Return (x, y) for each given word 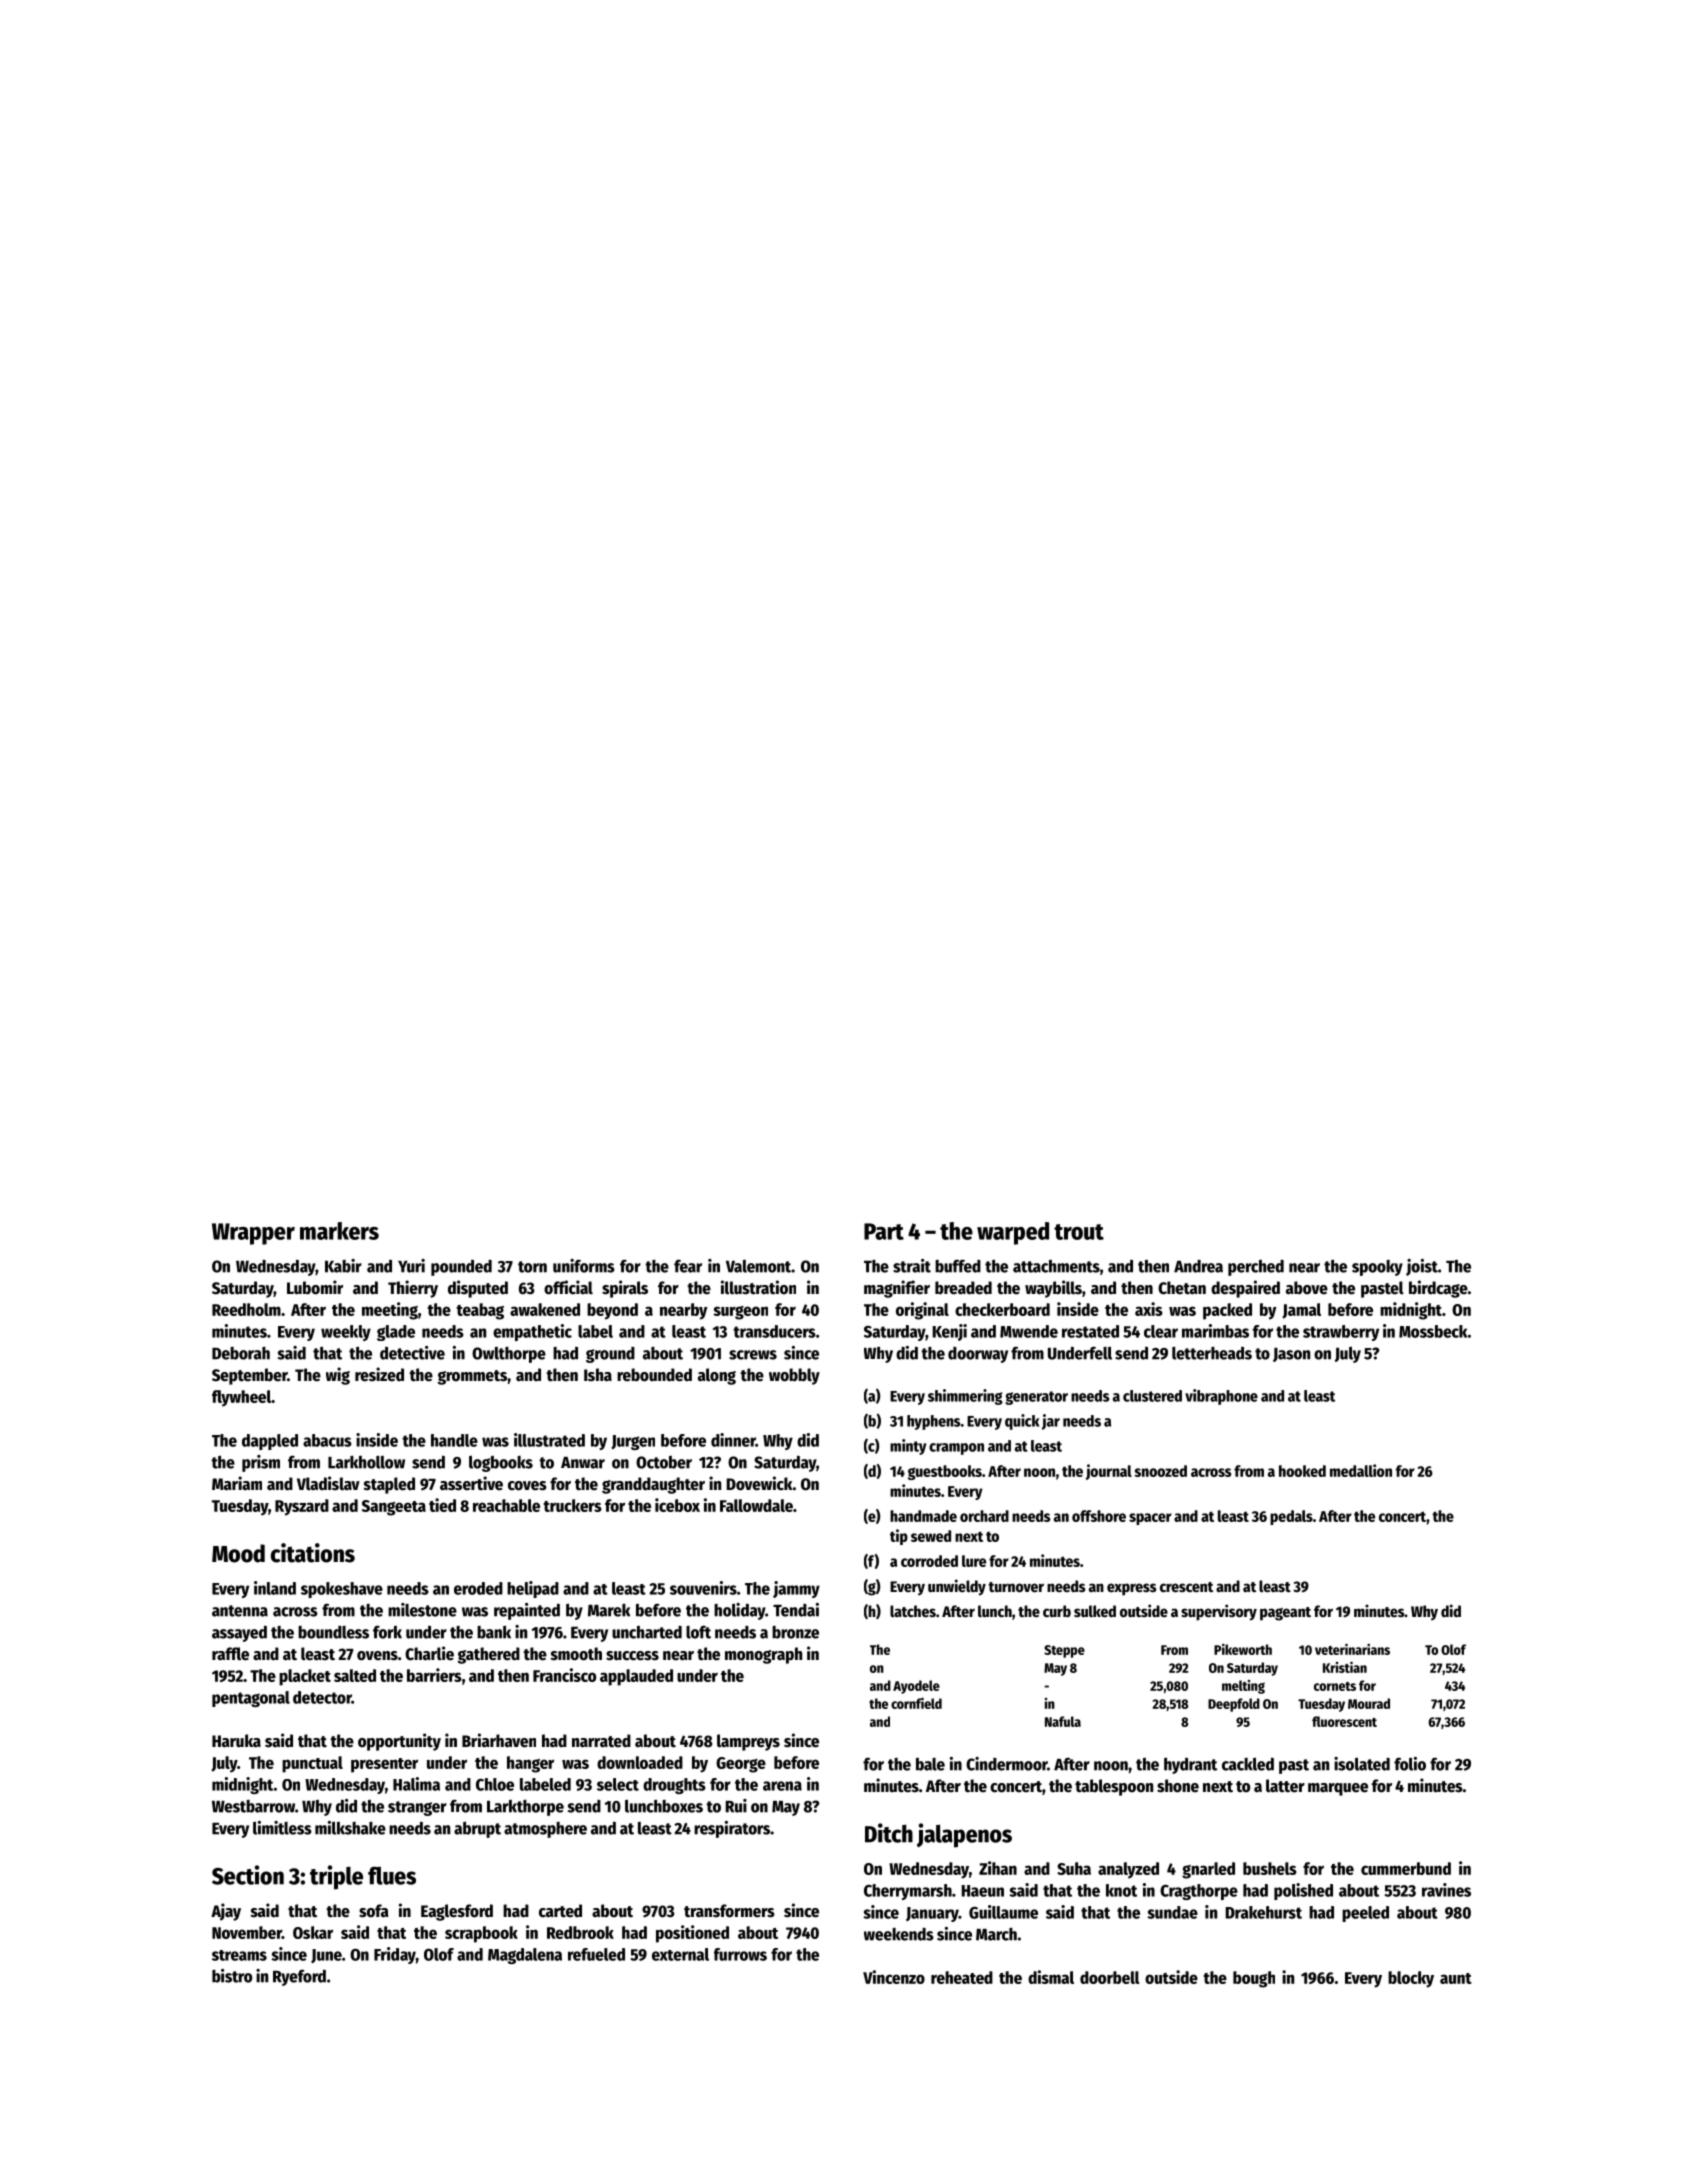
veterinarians (1352, 1649)
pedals (1291, 1517)
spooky (1377, 1268)
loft (698, 1632)
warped (1013, 1233)
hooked (1302, 1471)
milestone (422, 1610)
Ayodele (916, 1687)
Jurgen (633, 1442)
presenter (384, 1765)
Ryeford (299, 1977)
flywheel (241, 1398)
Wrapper (253, 1234)
